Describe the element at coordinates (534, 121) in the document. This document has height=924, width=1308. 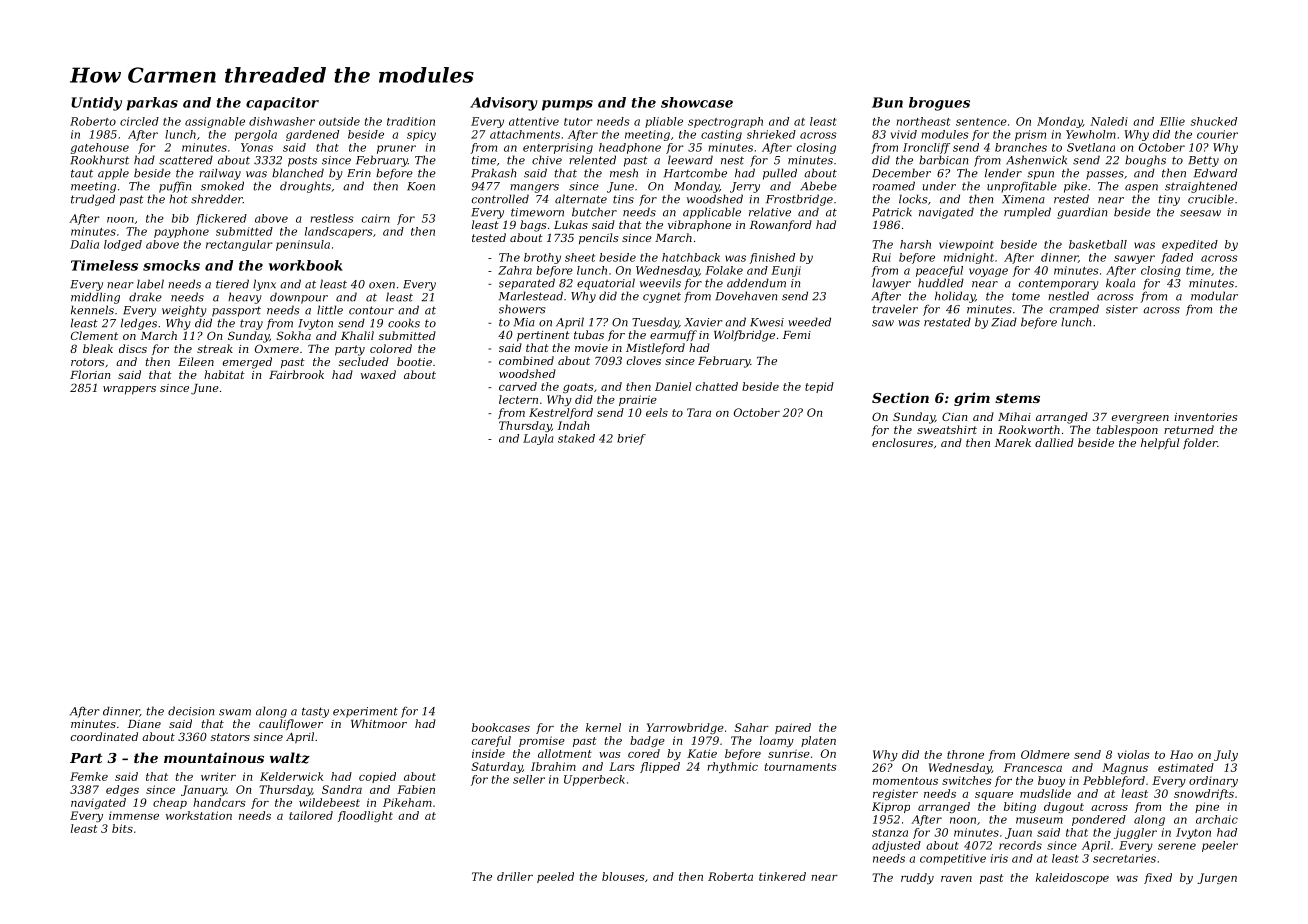
I see `attentive` at that location.
